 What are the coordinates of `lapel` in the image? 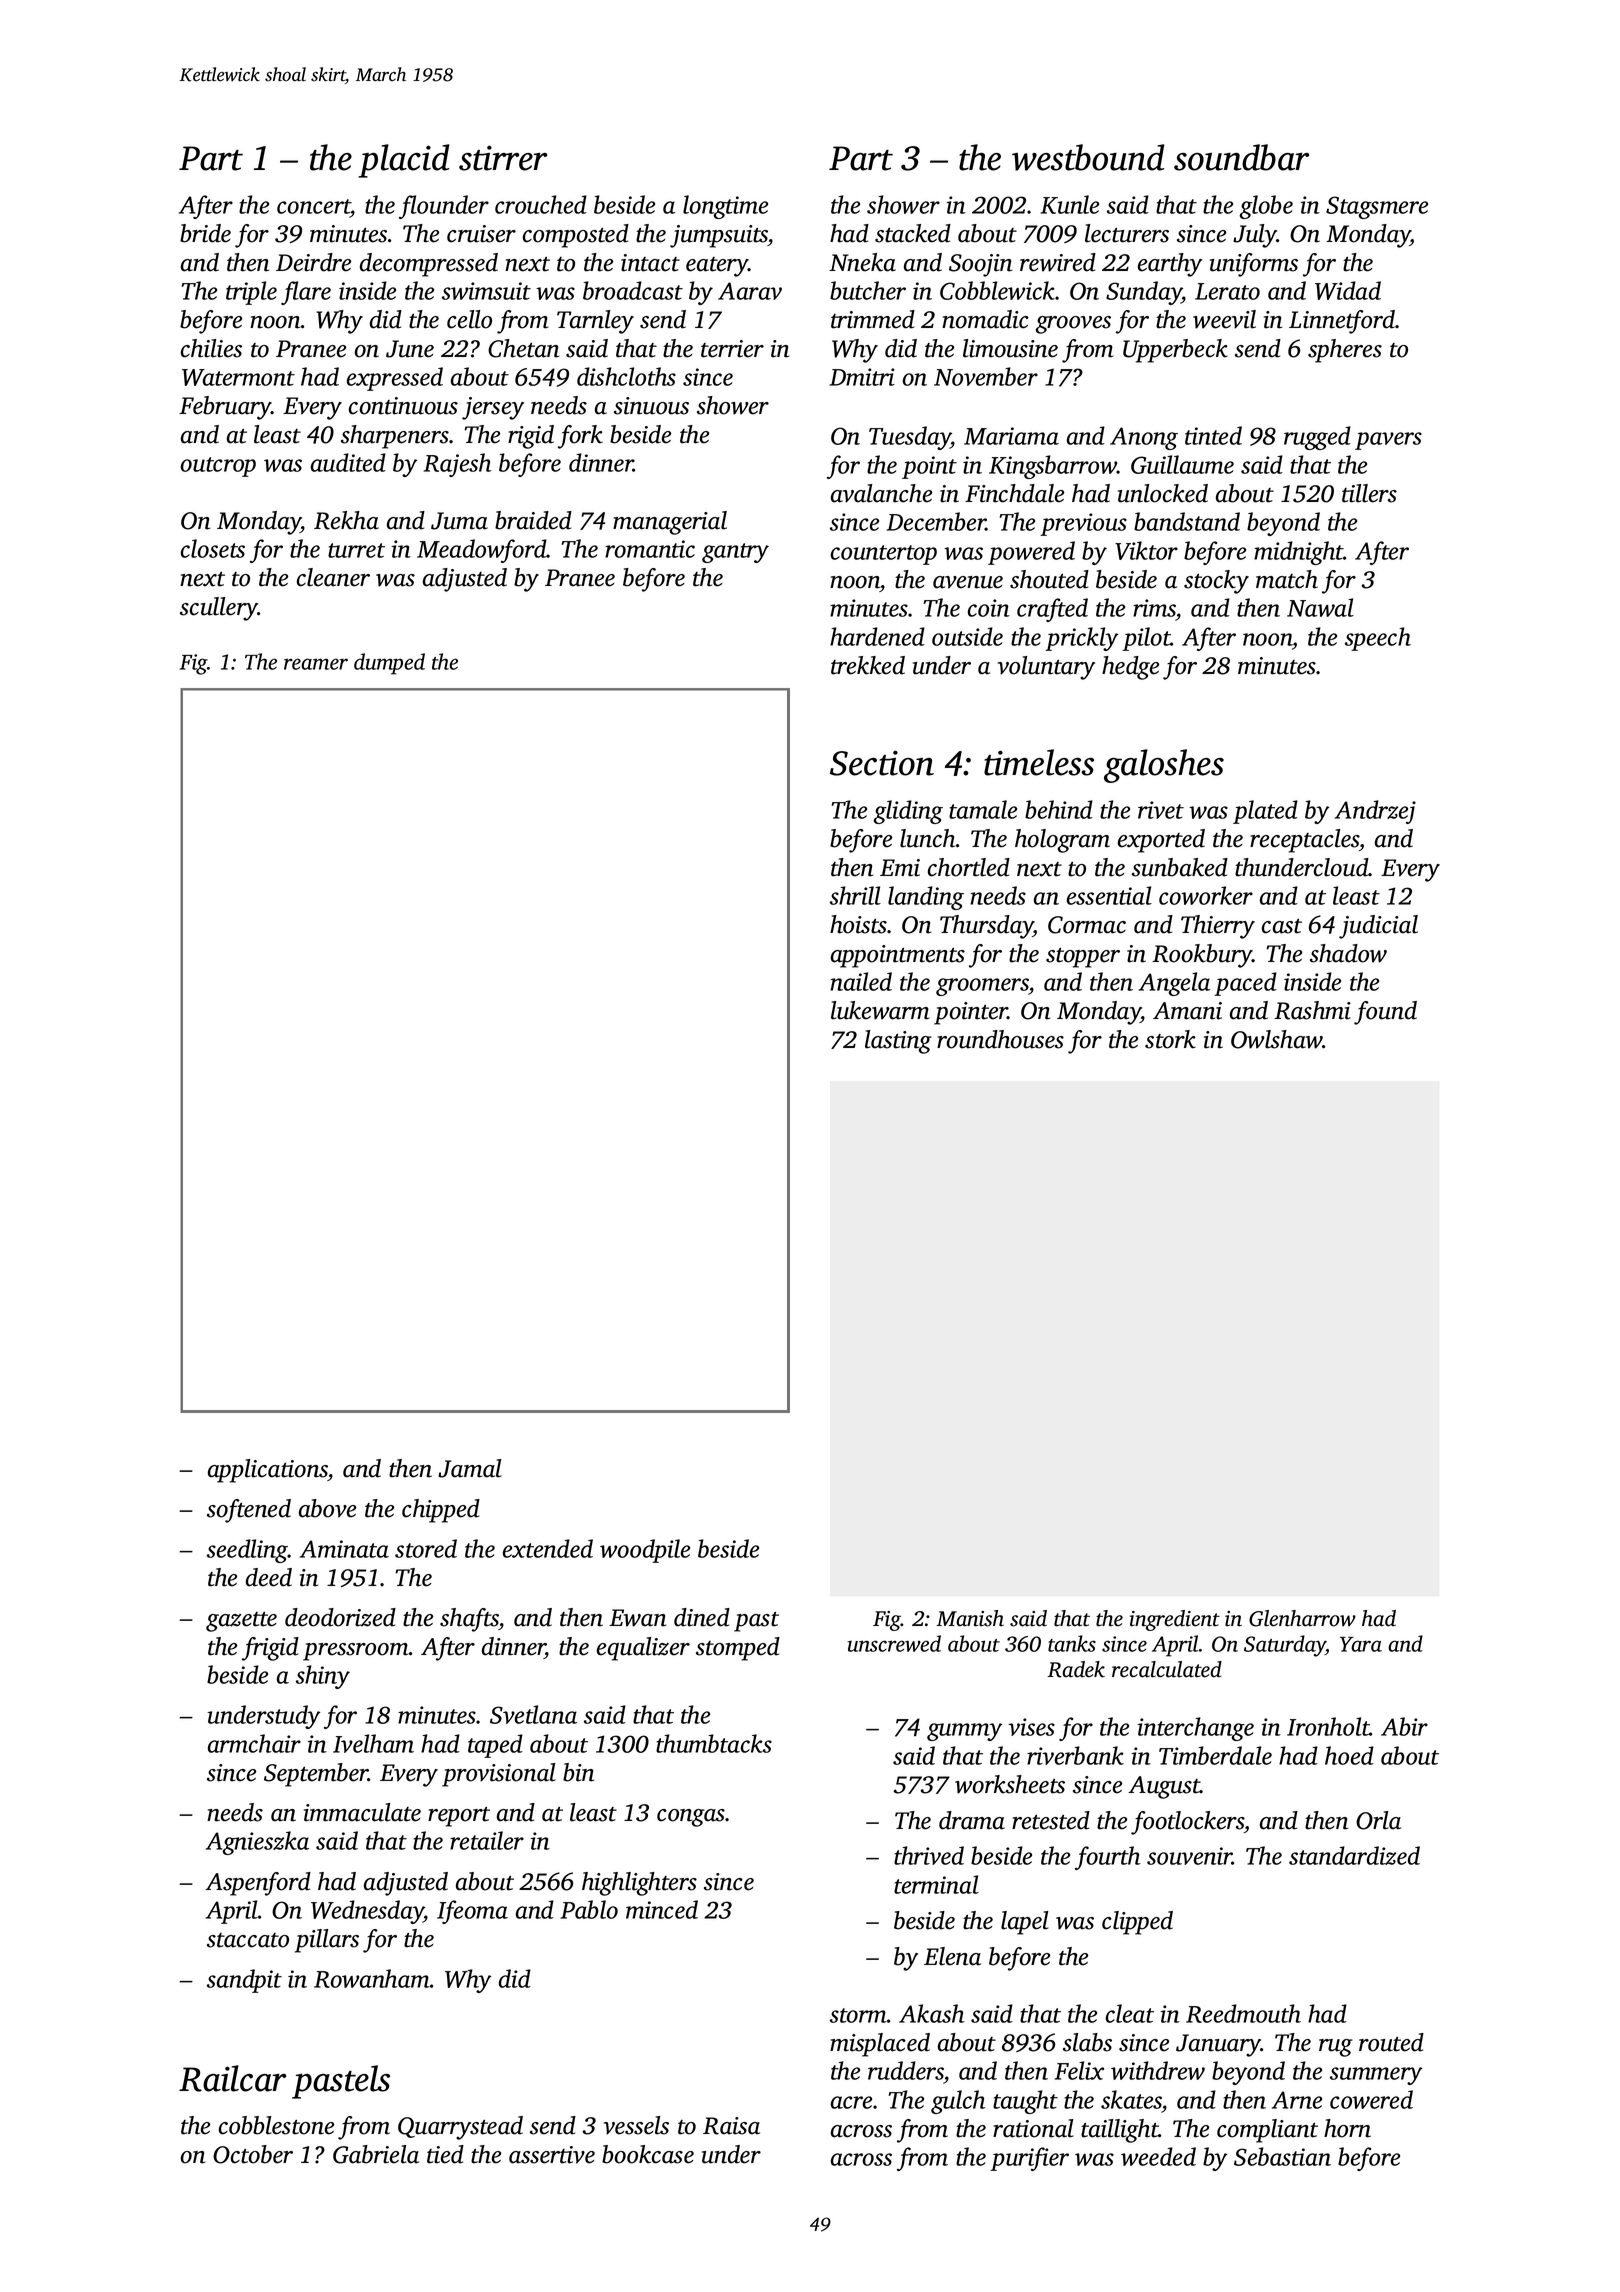 It's located at (1025, 1923).
